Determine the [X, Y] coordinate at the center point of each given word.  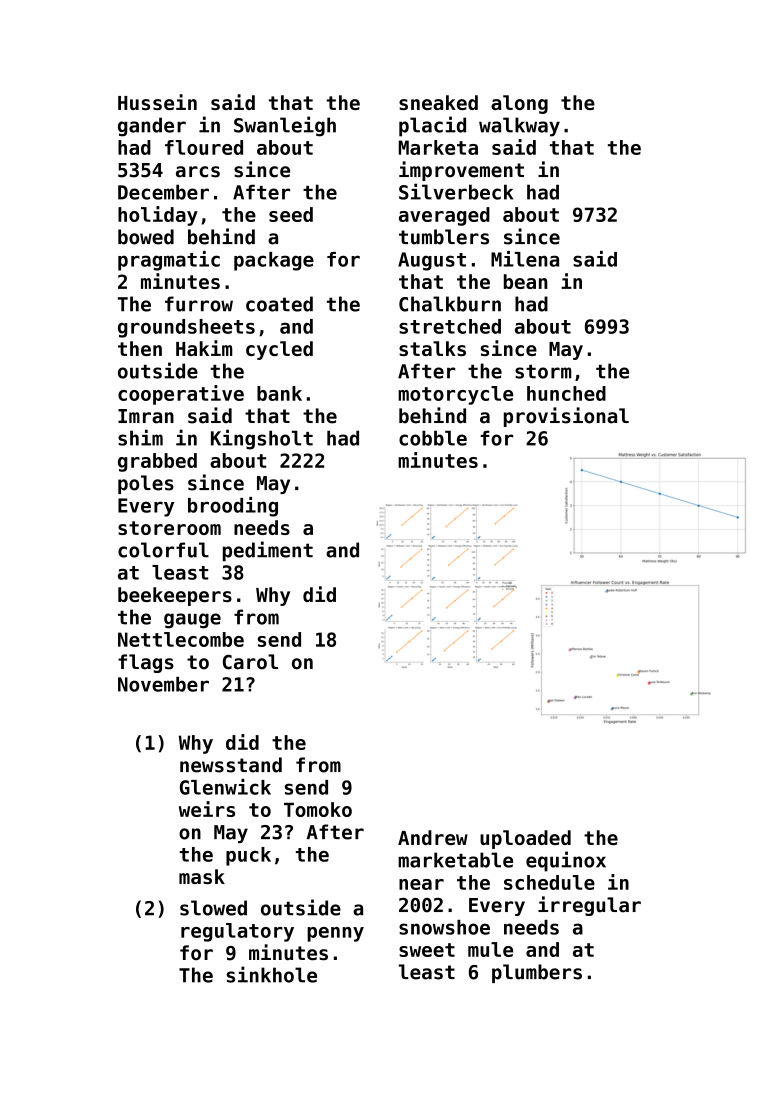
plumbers [537, 973]
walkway [519, 127]
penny [335, 934]
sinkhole [272, 974]
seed [291, 214]
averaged [444, 216]
